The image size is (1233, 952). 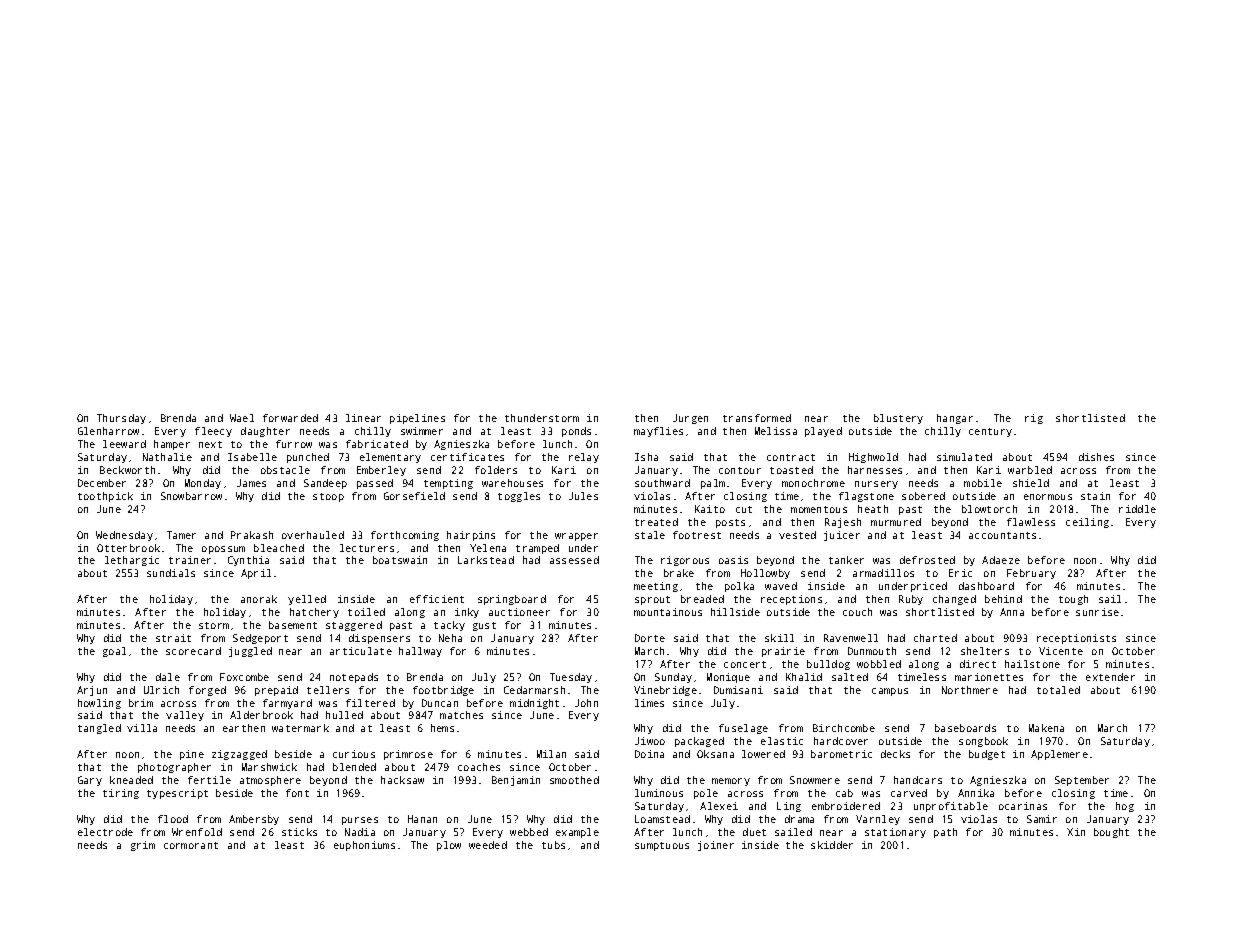 What do you see at coordinates (743, 729) in the image?
I see `fuselage` at bounding box center [743, 729].
